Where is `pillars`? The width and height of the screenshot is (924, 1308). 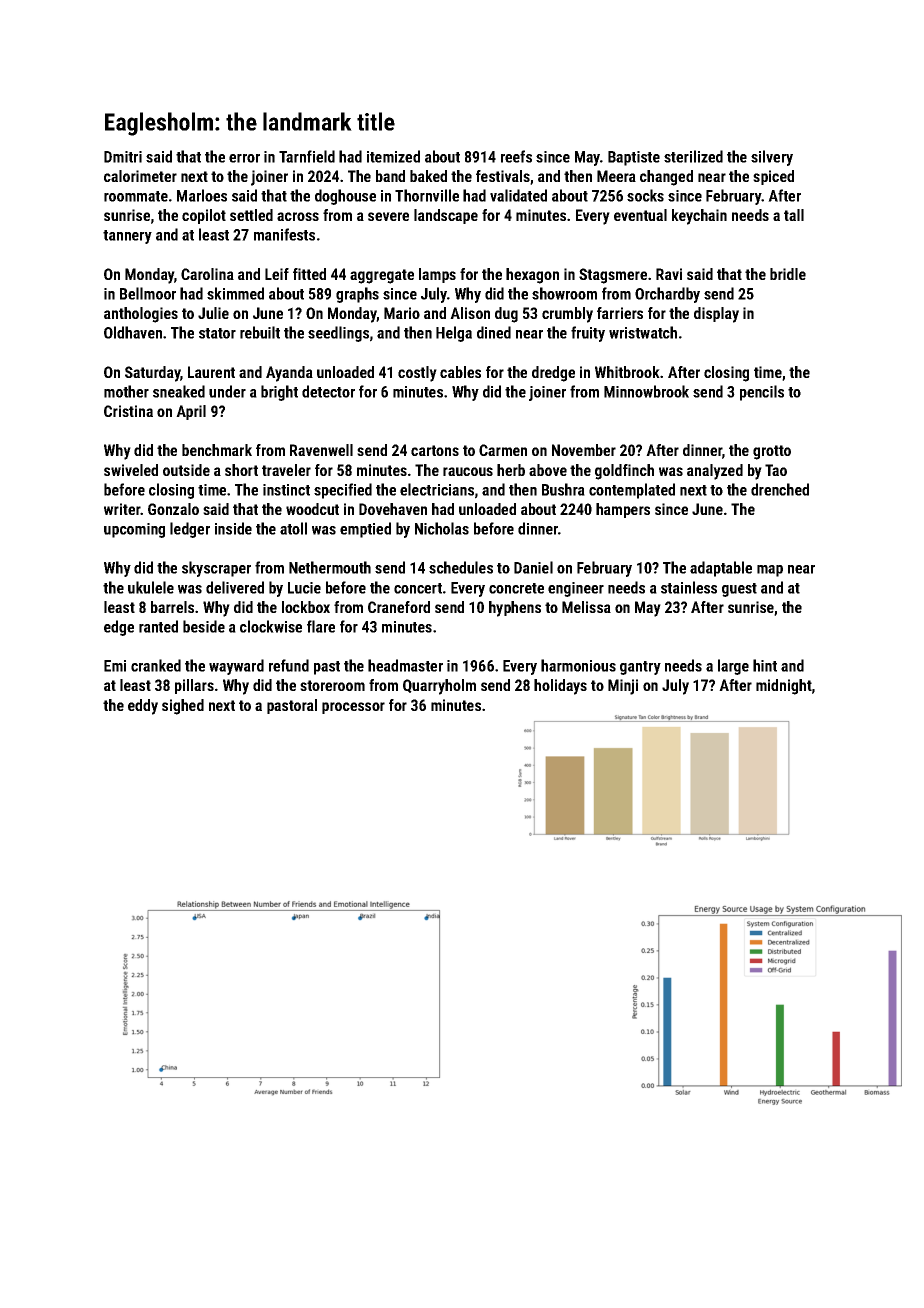
pillars is located at coordinates (194, 686).
